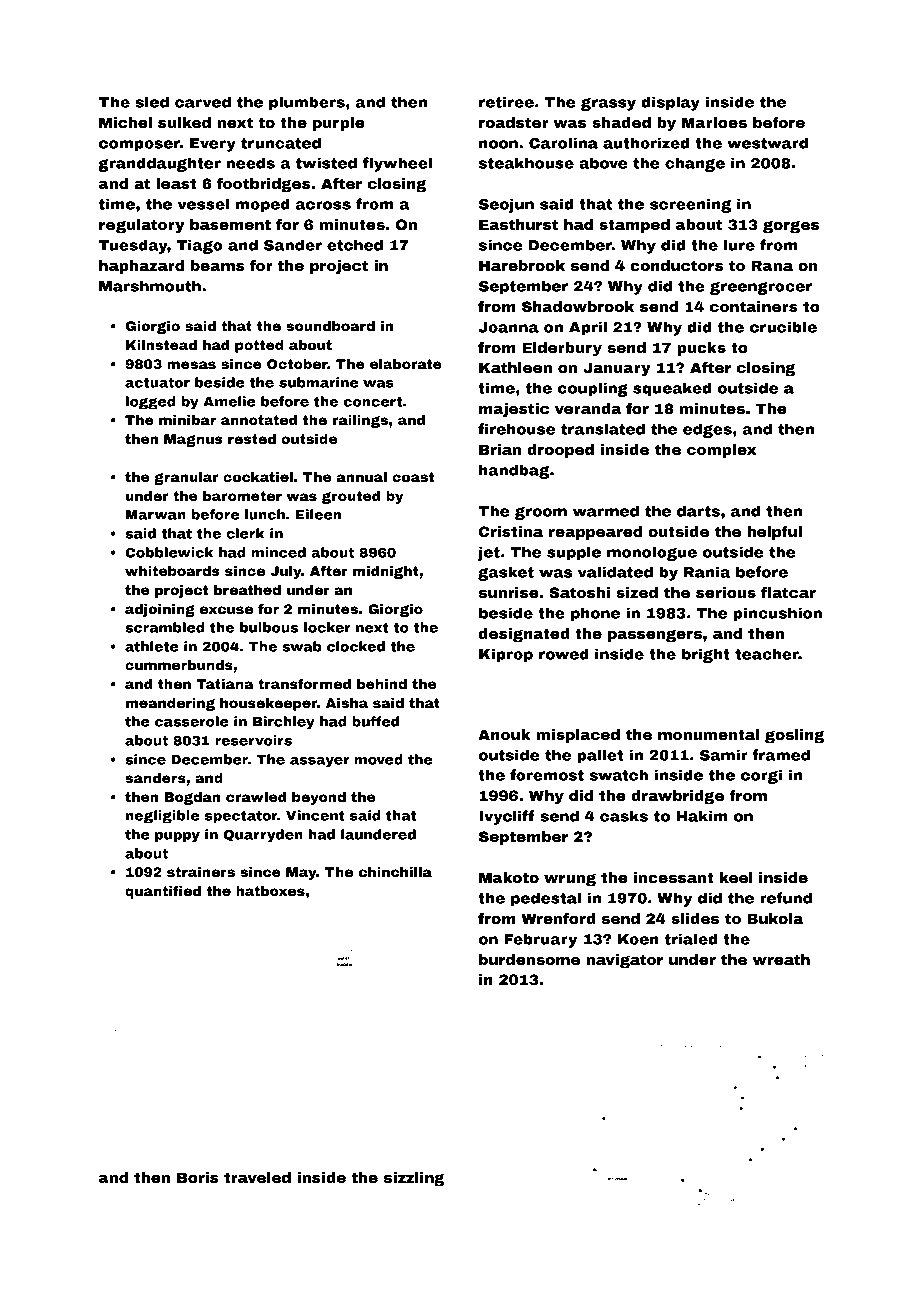  Describe the element at coordinates (258, 477) in the page. I see `cockatiel` at that location.
